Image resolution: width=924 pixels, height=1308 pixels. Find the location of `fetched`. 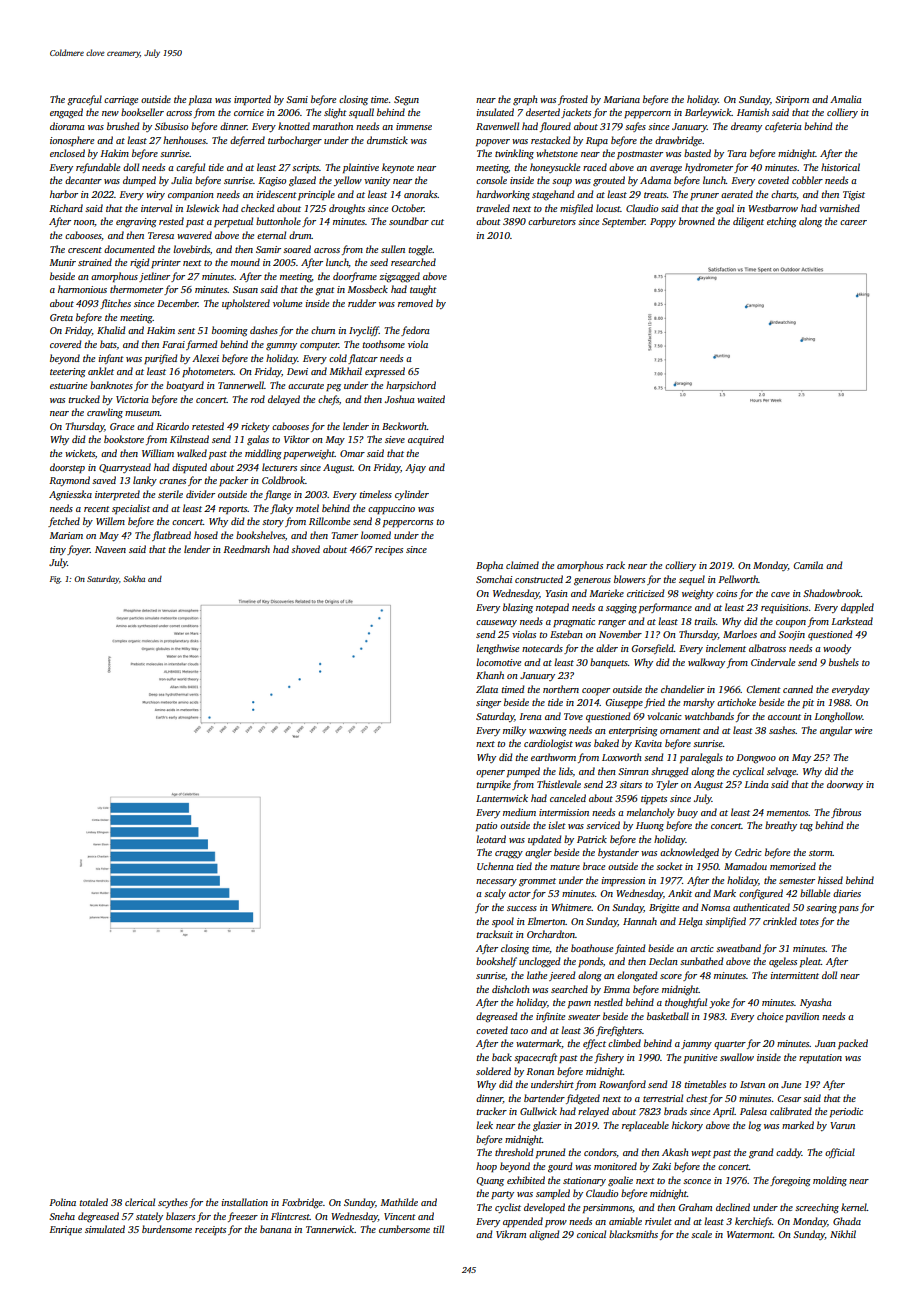

fetched is located at coordinates (64, 522).
